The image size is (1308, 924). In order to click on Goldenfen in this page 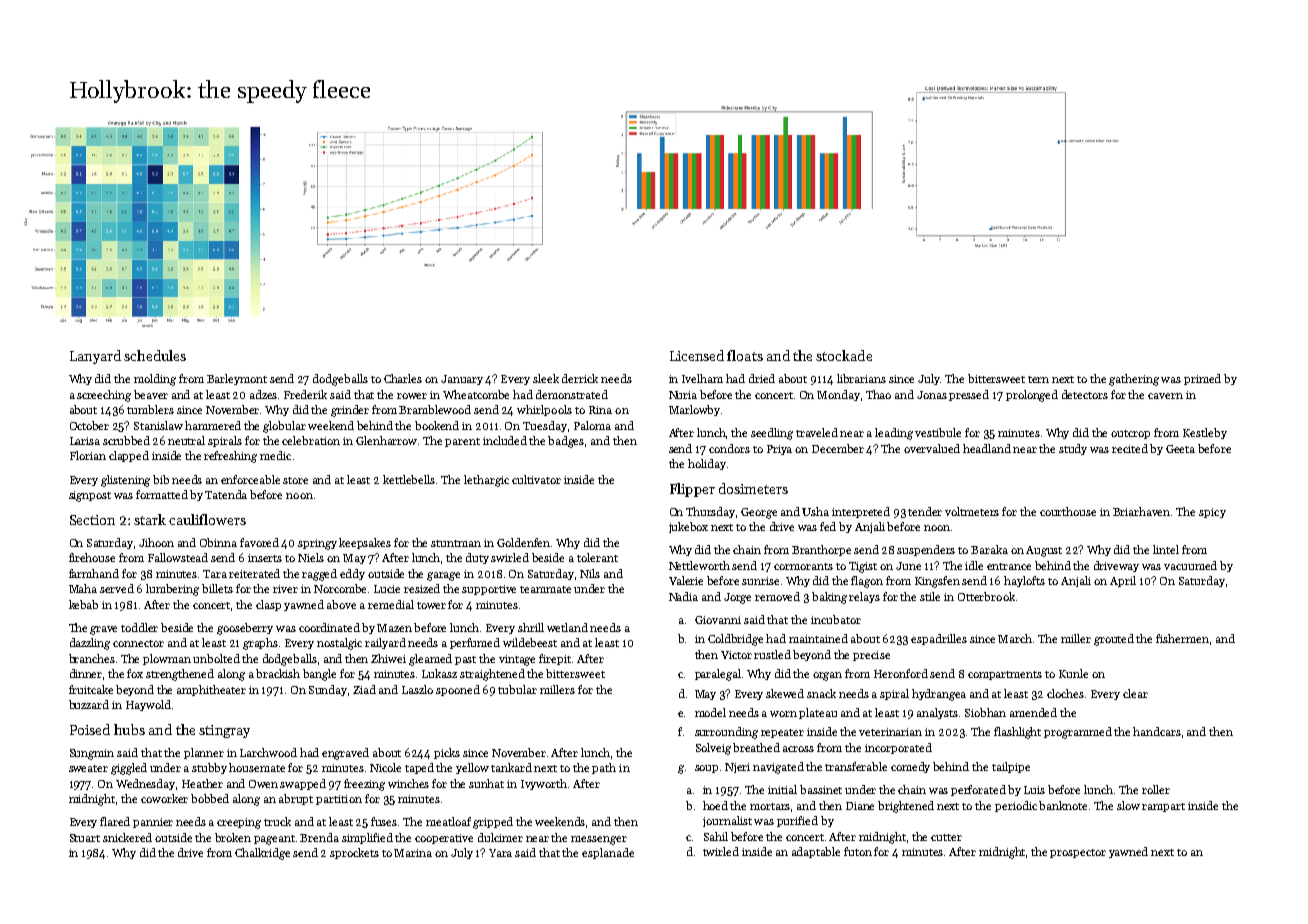, I will do `click(523, 542)`.
